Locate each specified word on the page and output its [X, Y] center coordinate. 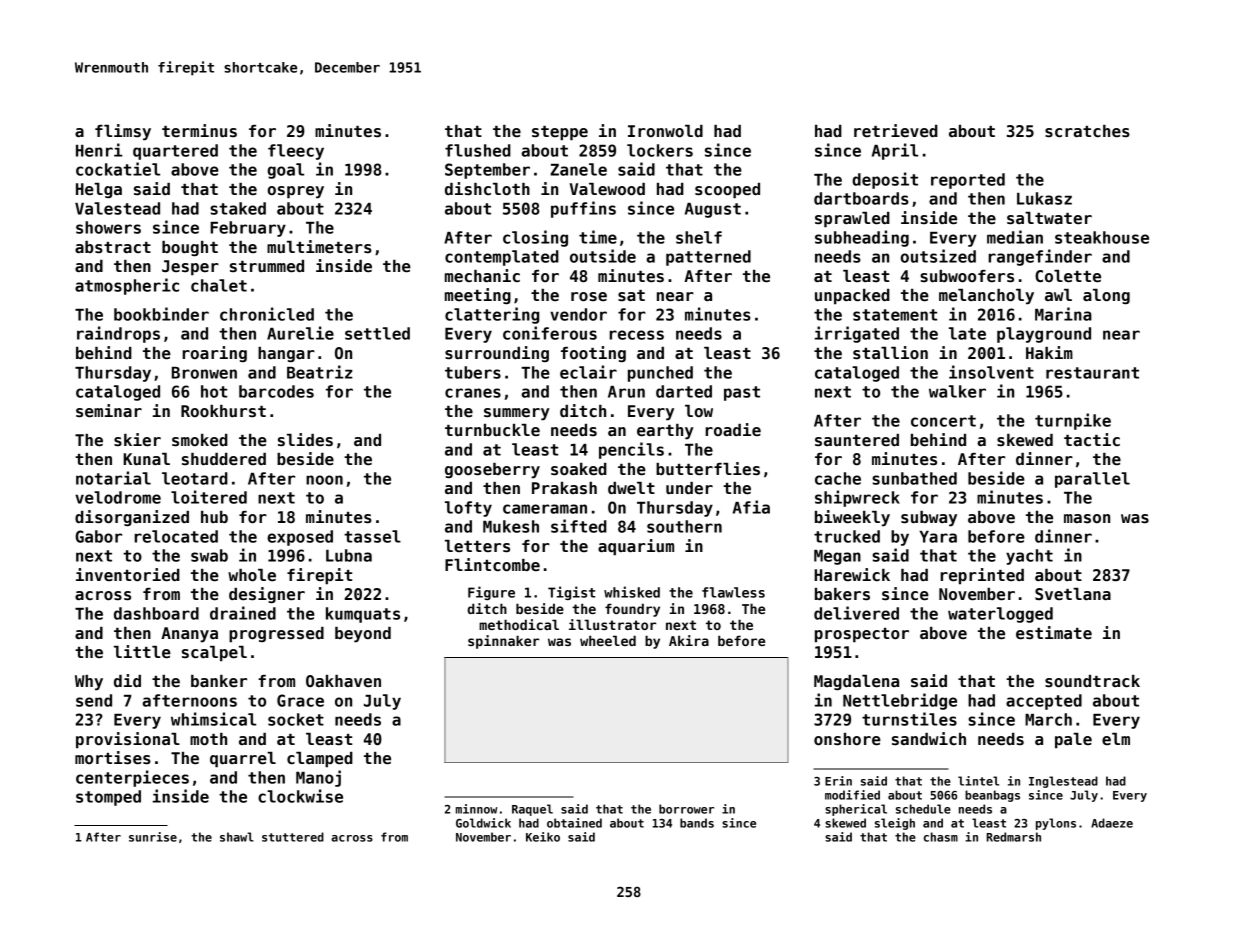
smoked [200, 440]
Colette [1068, 276]
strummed [267, 266]
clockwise [300, 796]
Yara [938, 537]
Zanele [578, 169]
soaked [579, 469]
